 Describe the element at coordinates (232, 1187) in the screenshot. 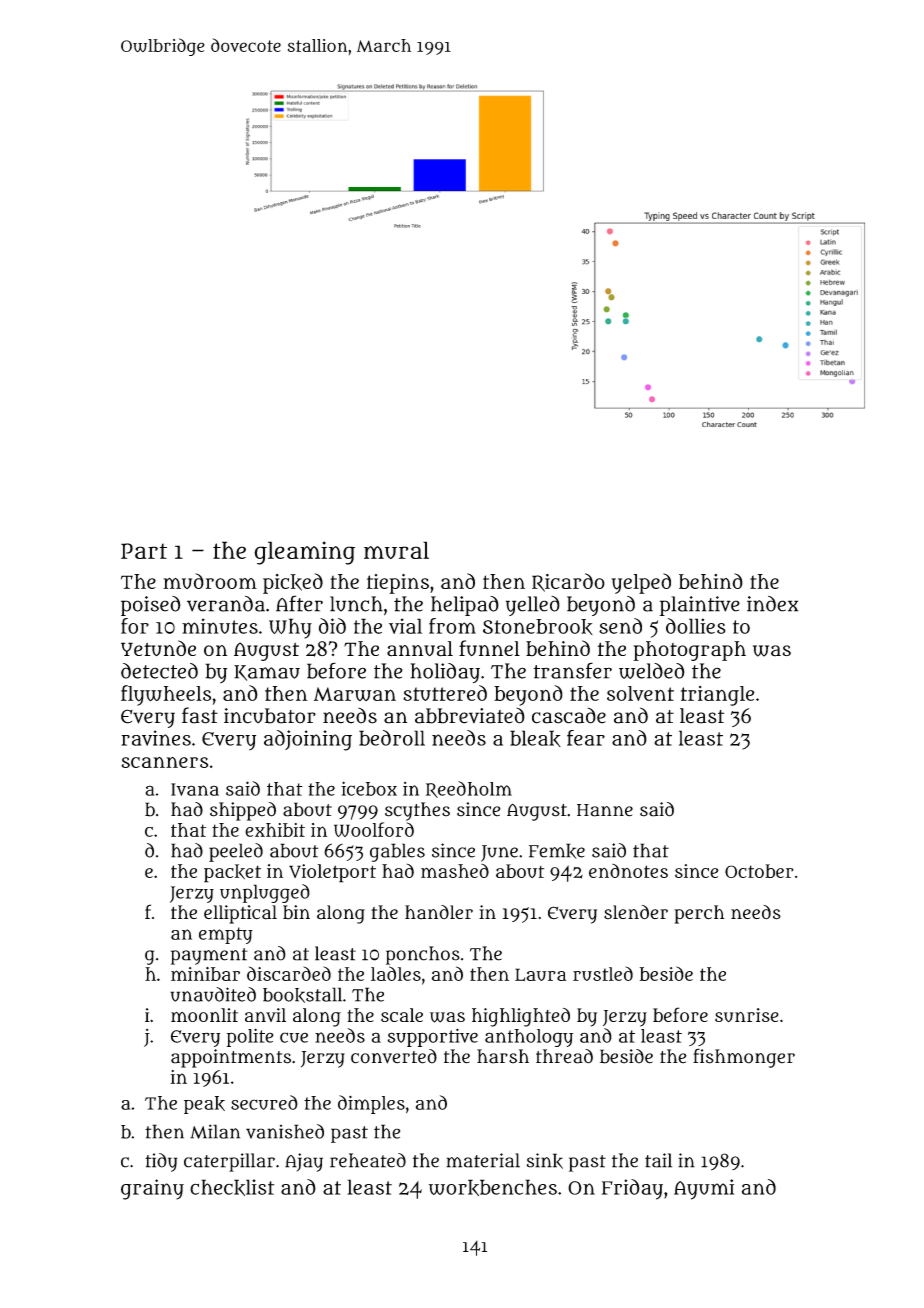

I see `checklist` at that location.
